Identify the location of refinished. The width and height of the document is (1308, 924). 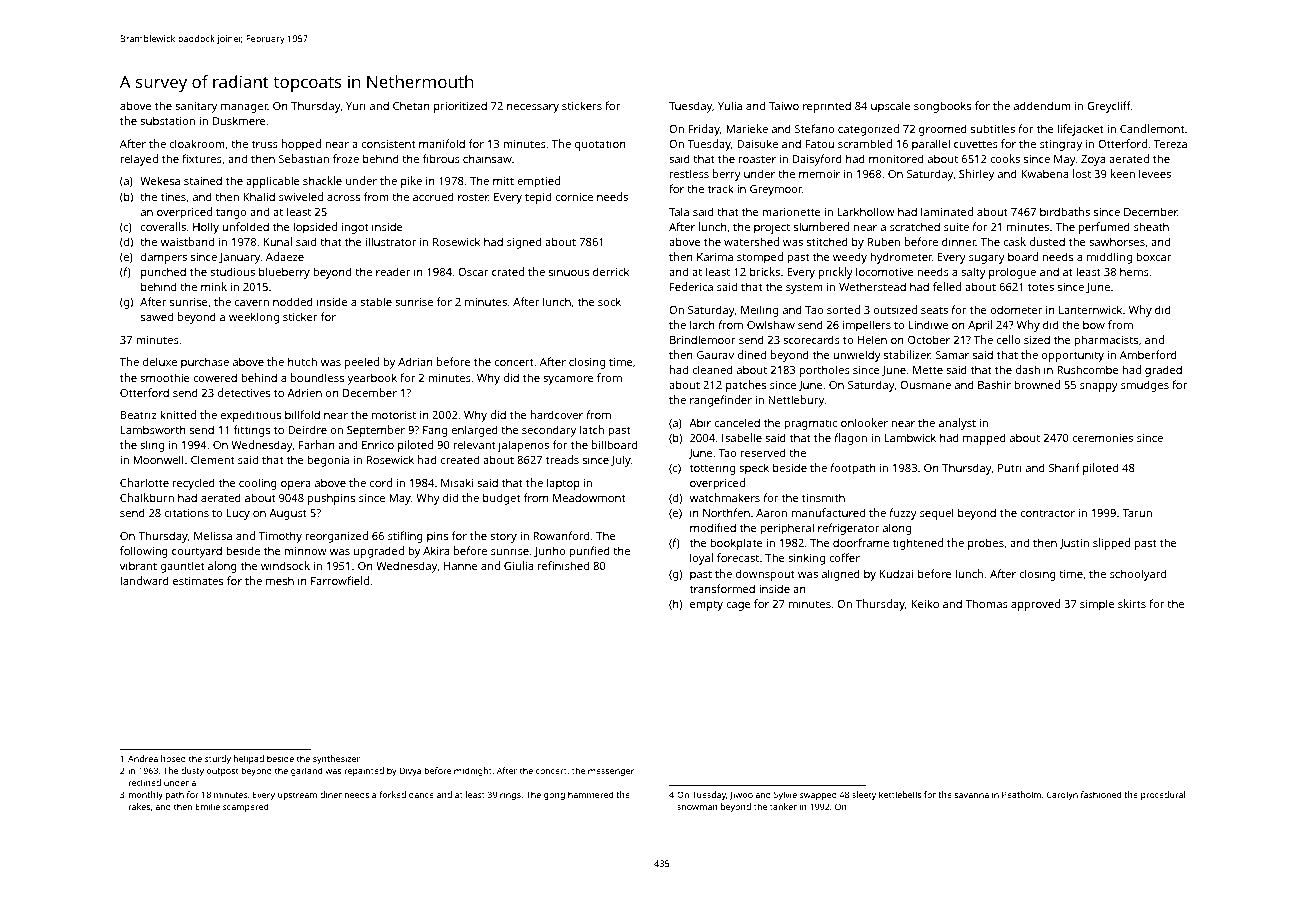
(563, 565).
